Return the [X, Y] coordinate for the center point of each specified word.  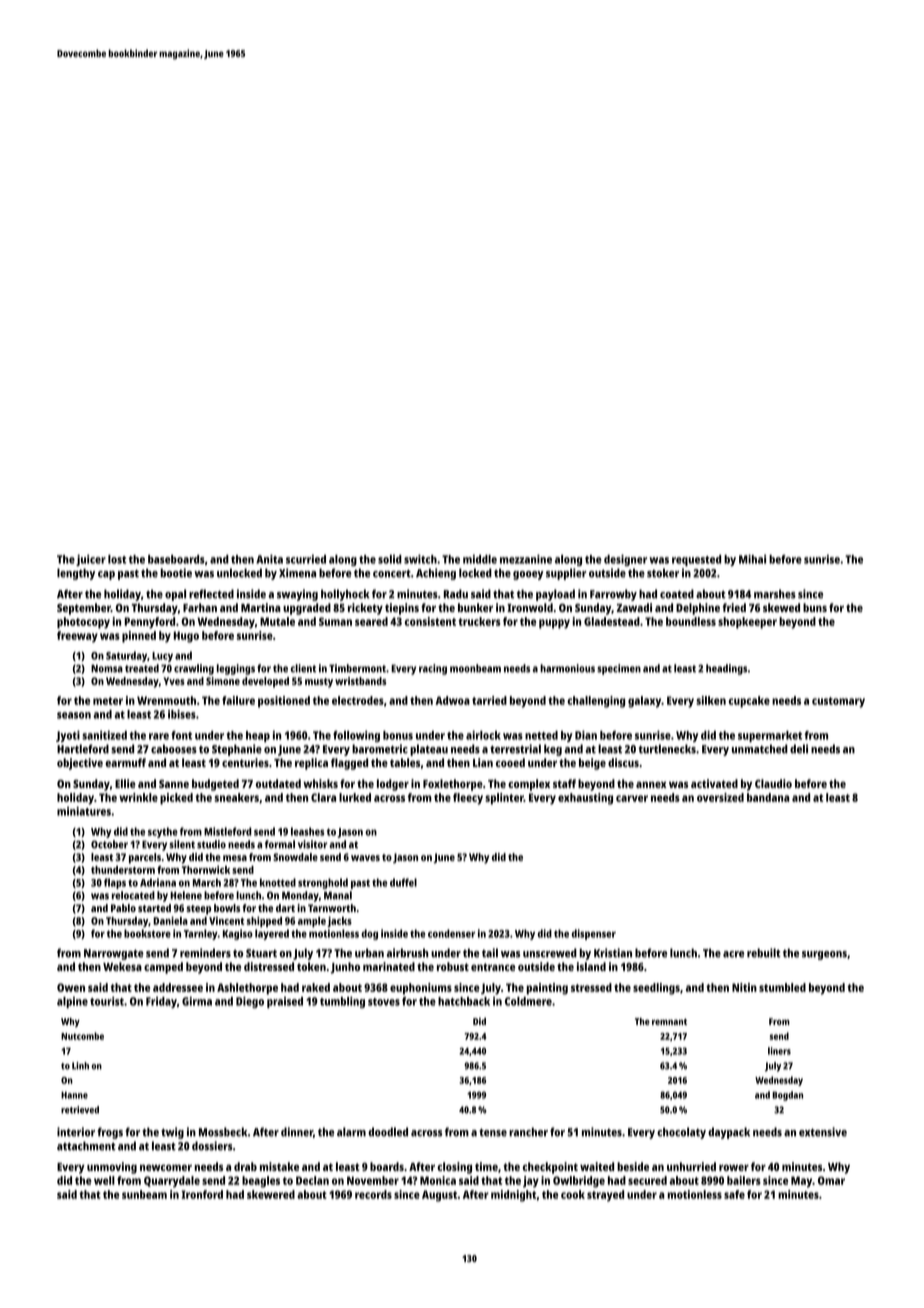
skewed [781, 607]
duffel [403, 882]
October [109, 844]
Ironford [202, 1194]
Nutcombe [82, 1036]
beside [633, 1166]
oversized [720, 797]
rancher [528, 1132]
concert [392, 574]
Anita [269, 559]
